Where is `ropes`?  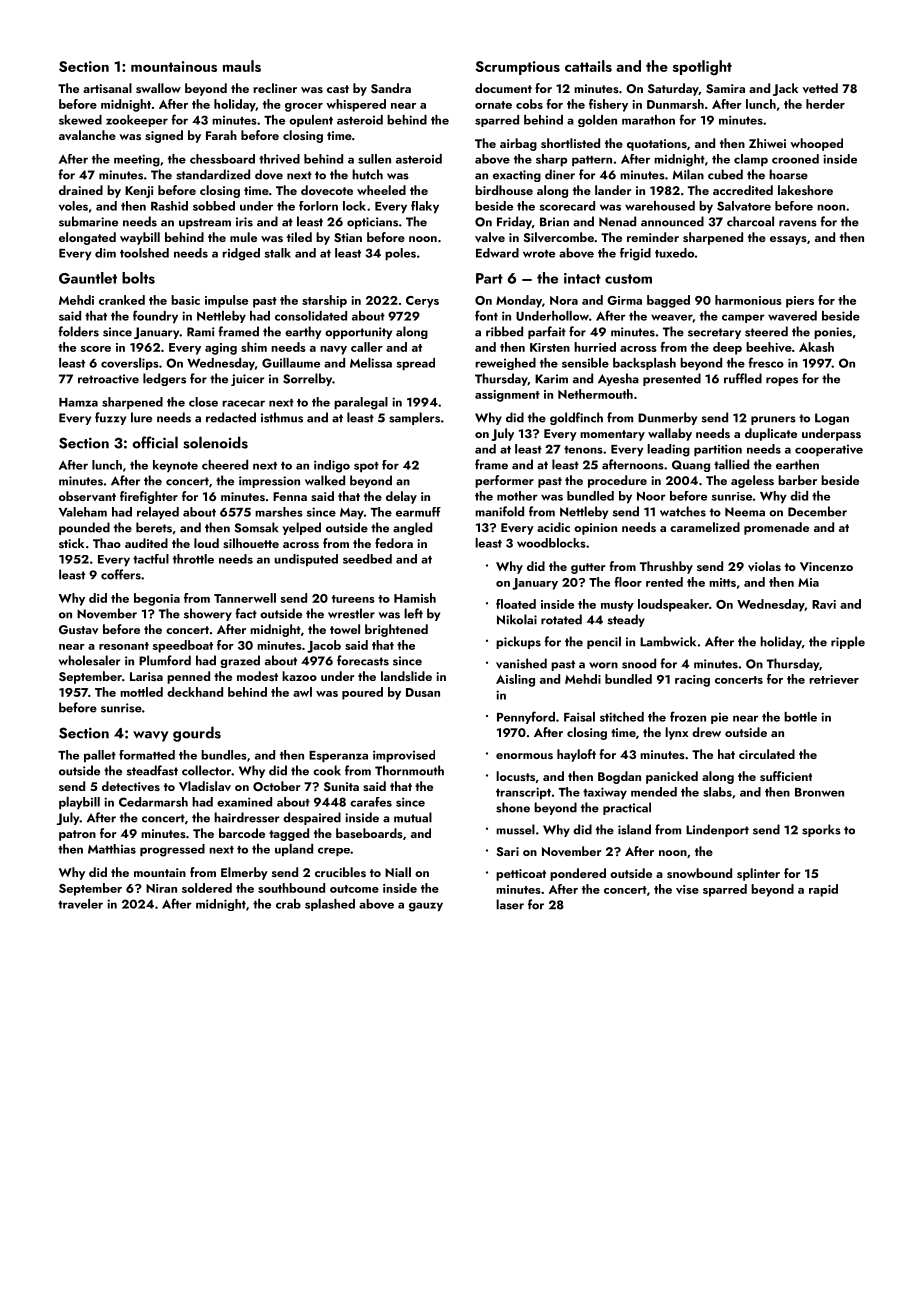
ropes is located at coordinates (782, 381).
